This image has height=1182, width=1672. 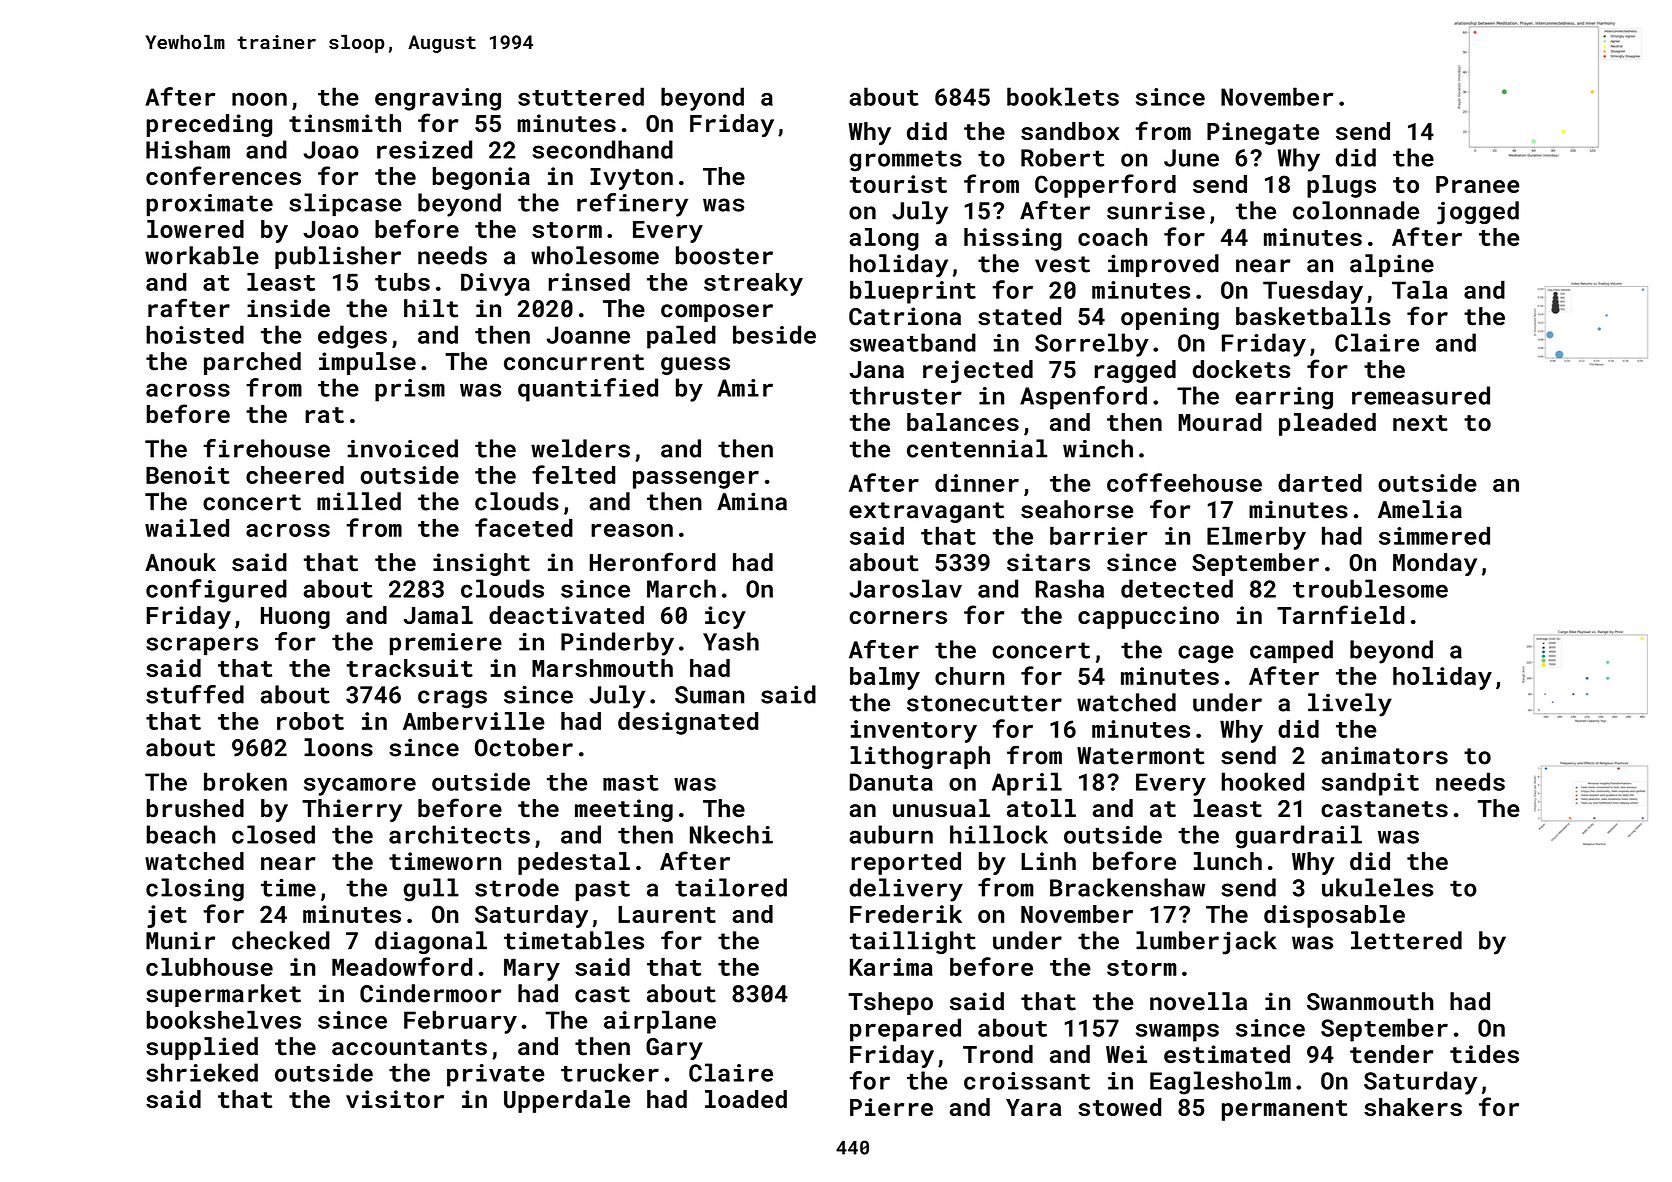 What do you see at coordinates (1220, 422) in the image?
I see `Mourad` at bounding box center [1220, 422].
